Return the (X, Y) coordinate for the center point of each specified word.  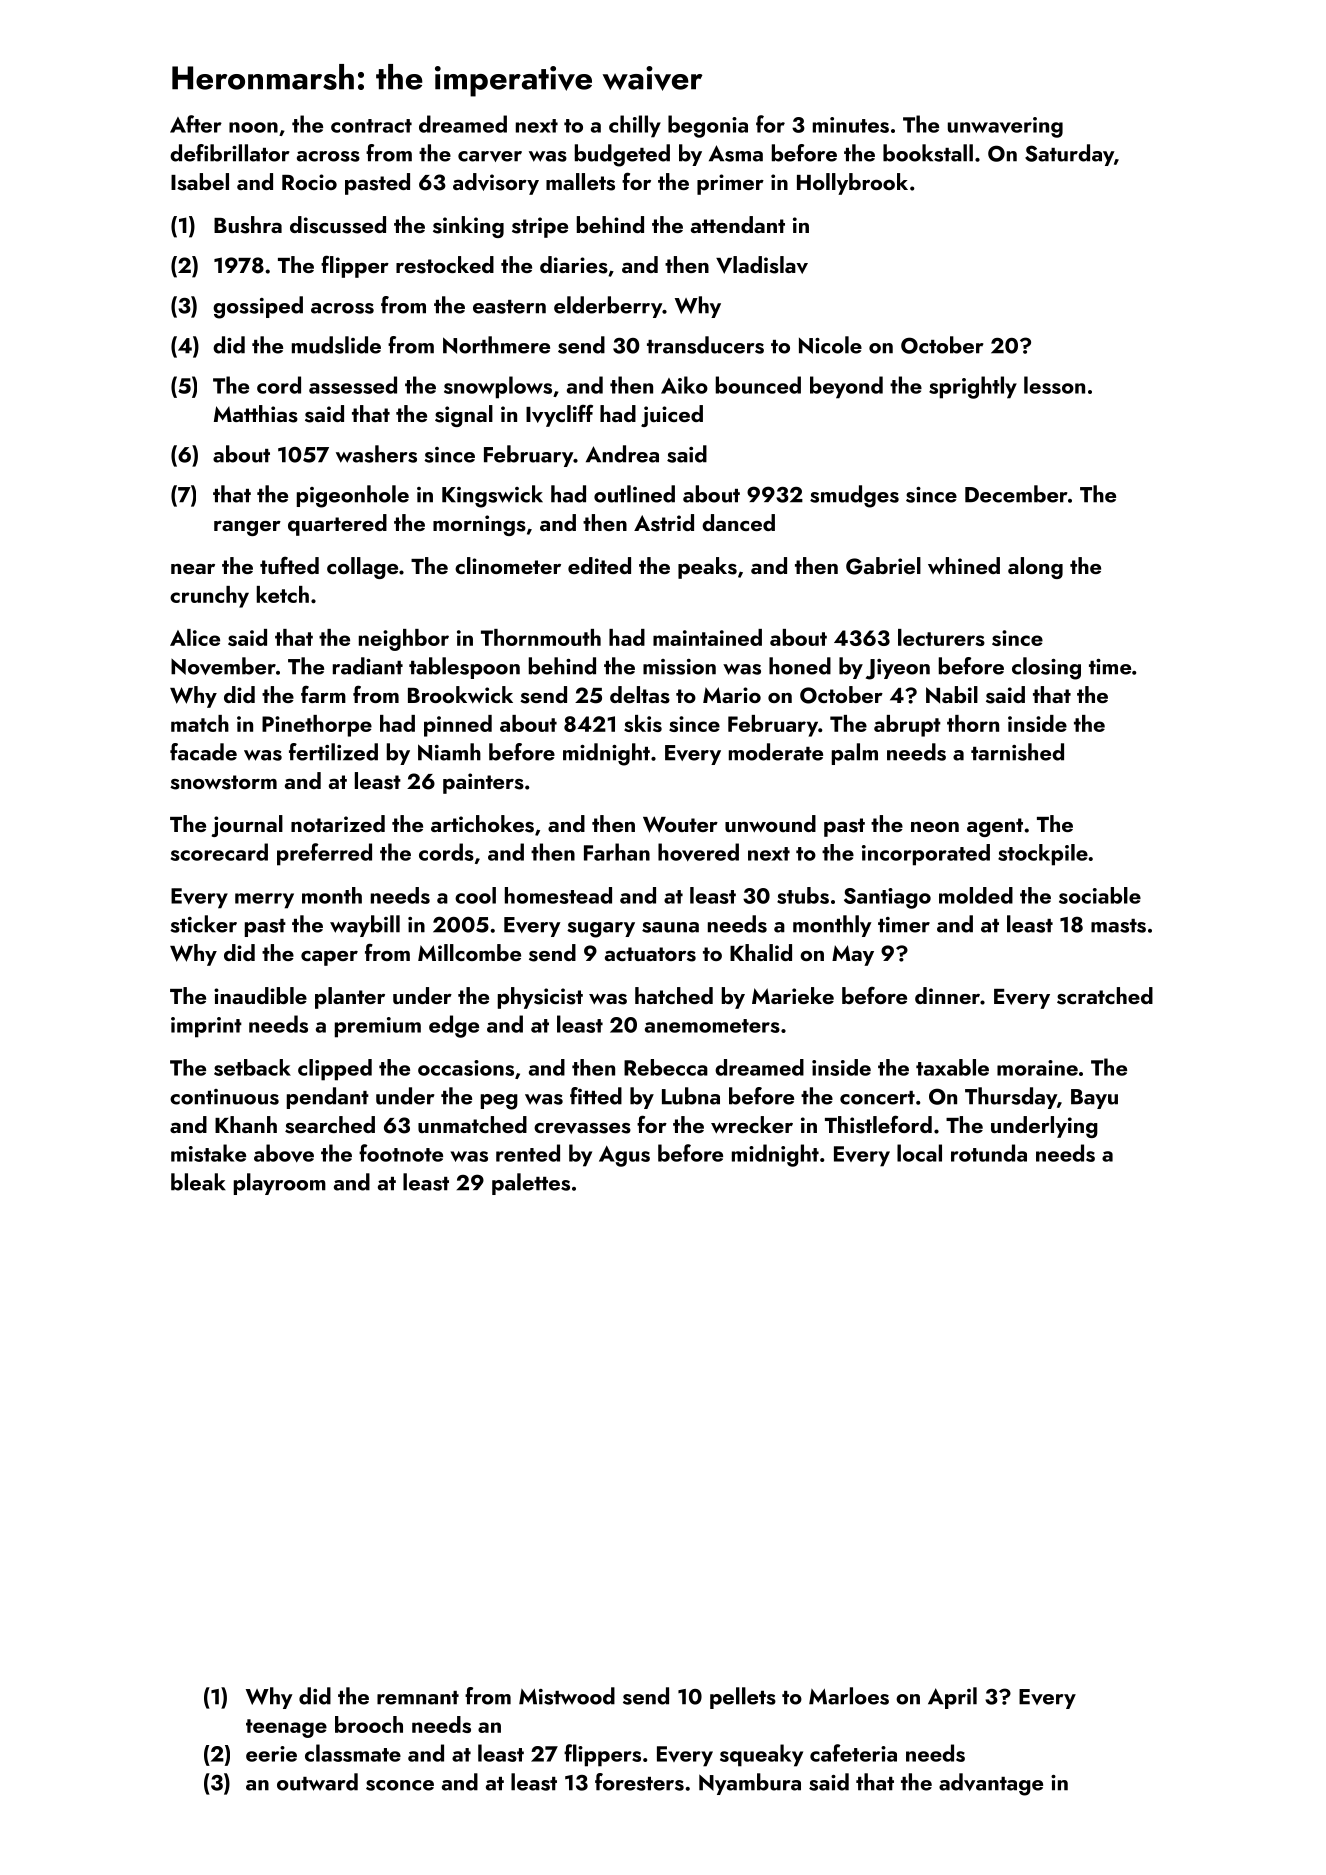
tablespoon (464, 668)
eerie (271, 1754)
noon (253, 127)
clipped (335, 1070)
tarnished (1017, 752)
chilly (635, 126)
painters (483, 783)
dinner (947, 995)
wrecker (752, 1124)
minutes (851, 125)
